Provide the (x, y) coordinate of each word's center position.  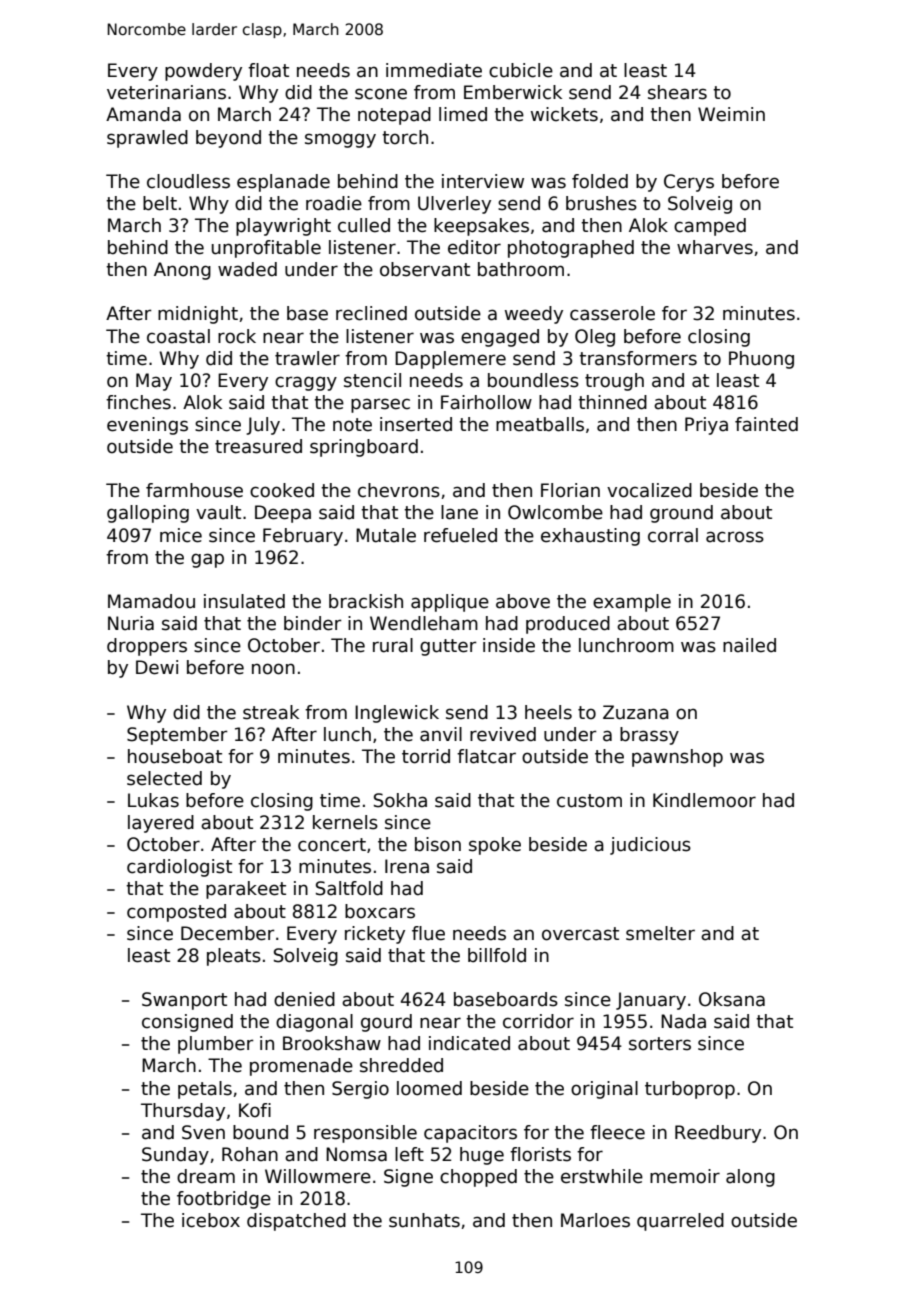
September (177, 736)
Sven (203, 1132)
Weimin (731, 114)
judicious (650, 846)
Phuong (761, 360)
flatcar (486, 756)
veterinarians (166, 92)
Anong (182, 271)
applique (450, 603)
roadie (334, 203)
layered (161, 824)
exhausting (590, 537)
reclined (371, 313)
